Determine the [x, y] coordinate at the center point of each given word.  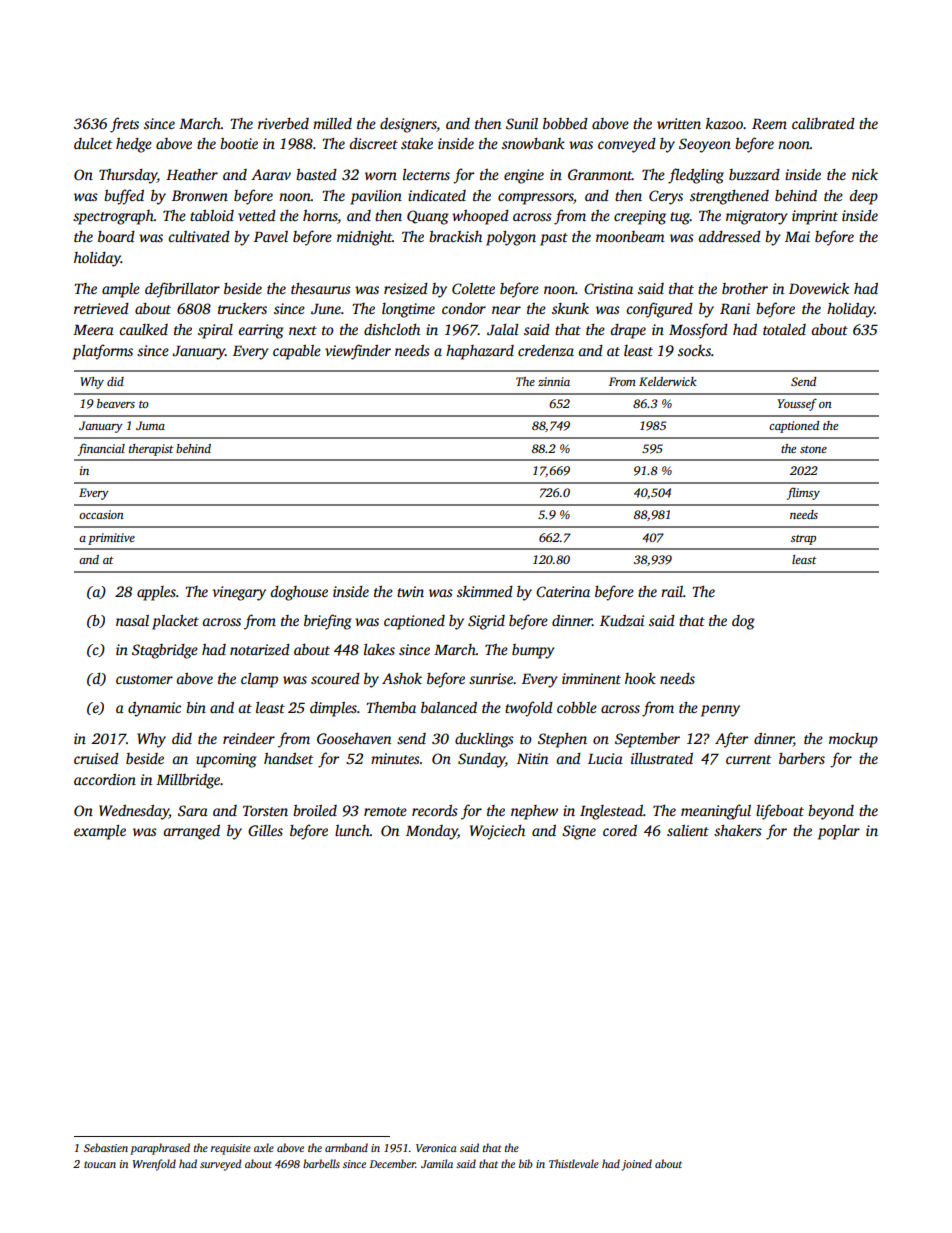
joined [637, 1165]
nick [865, 174]
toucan [100, 1164]
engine [524, 176]
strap [803, 540]
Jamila [437, 1163]
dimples [333, 709]
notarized [260, 649]
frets [124, 125]
